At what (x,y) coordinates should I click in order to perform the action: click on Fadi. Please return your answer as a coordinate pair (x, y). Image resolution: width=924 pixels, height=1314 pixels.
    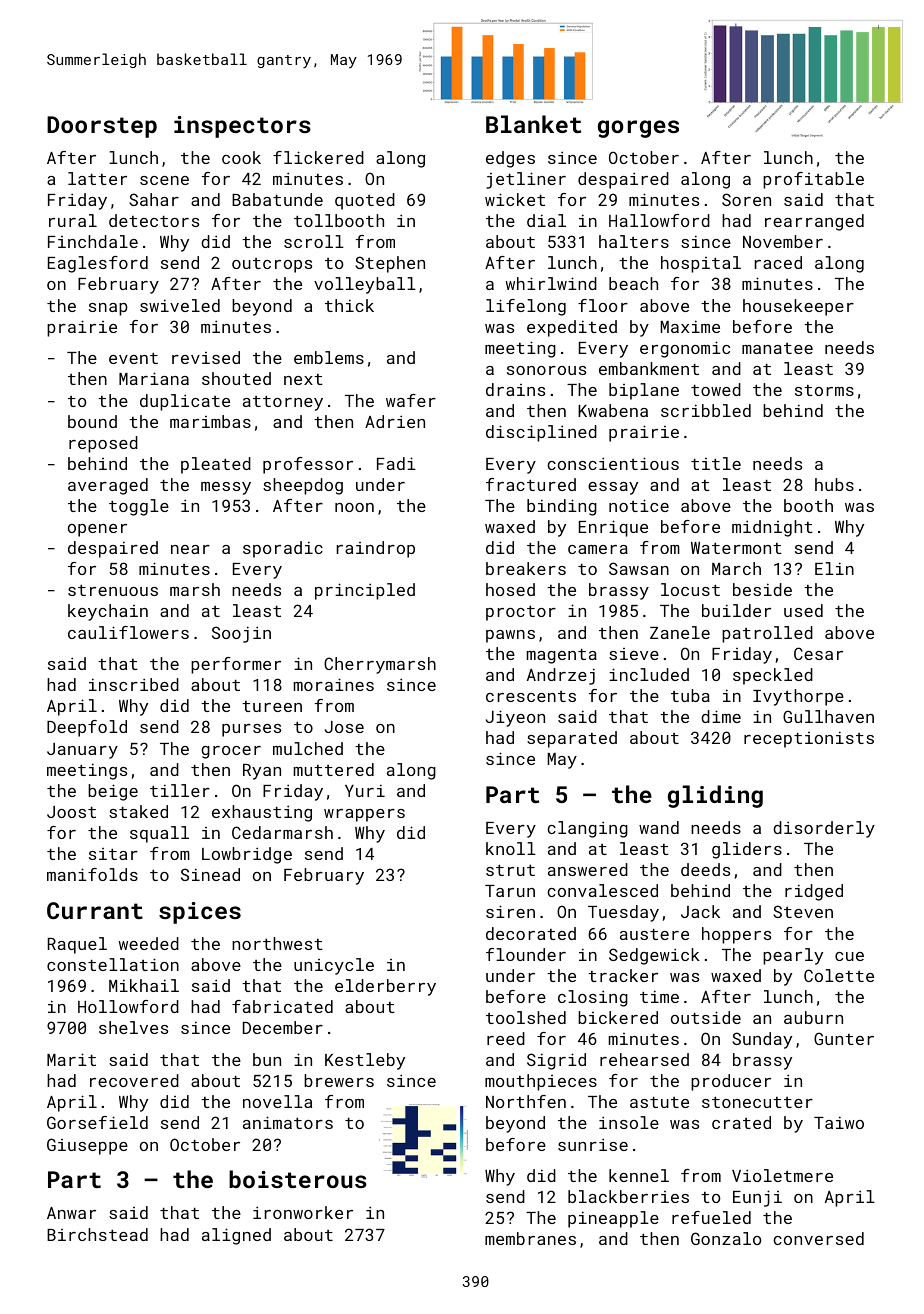
    Looking at the image, I should click on (396, 463).
